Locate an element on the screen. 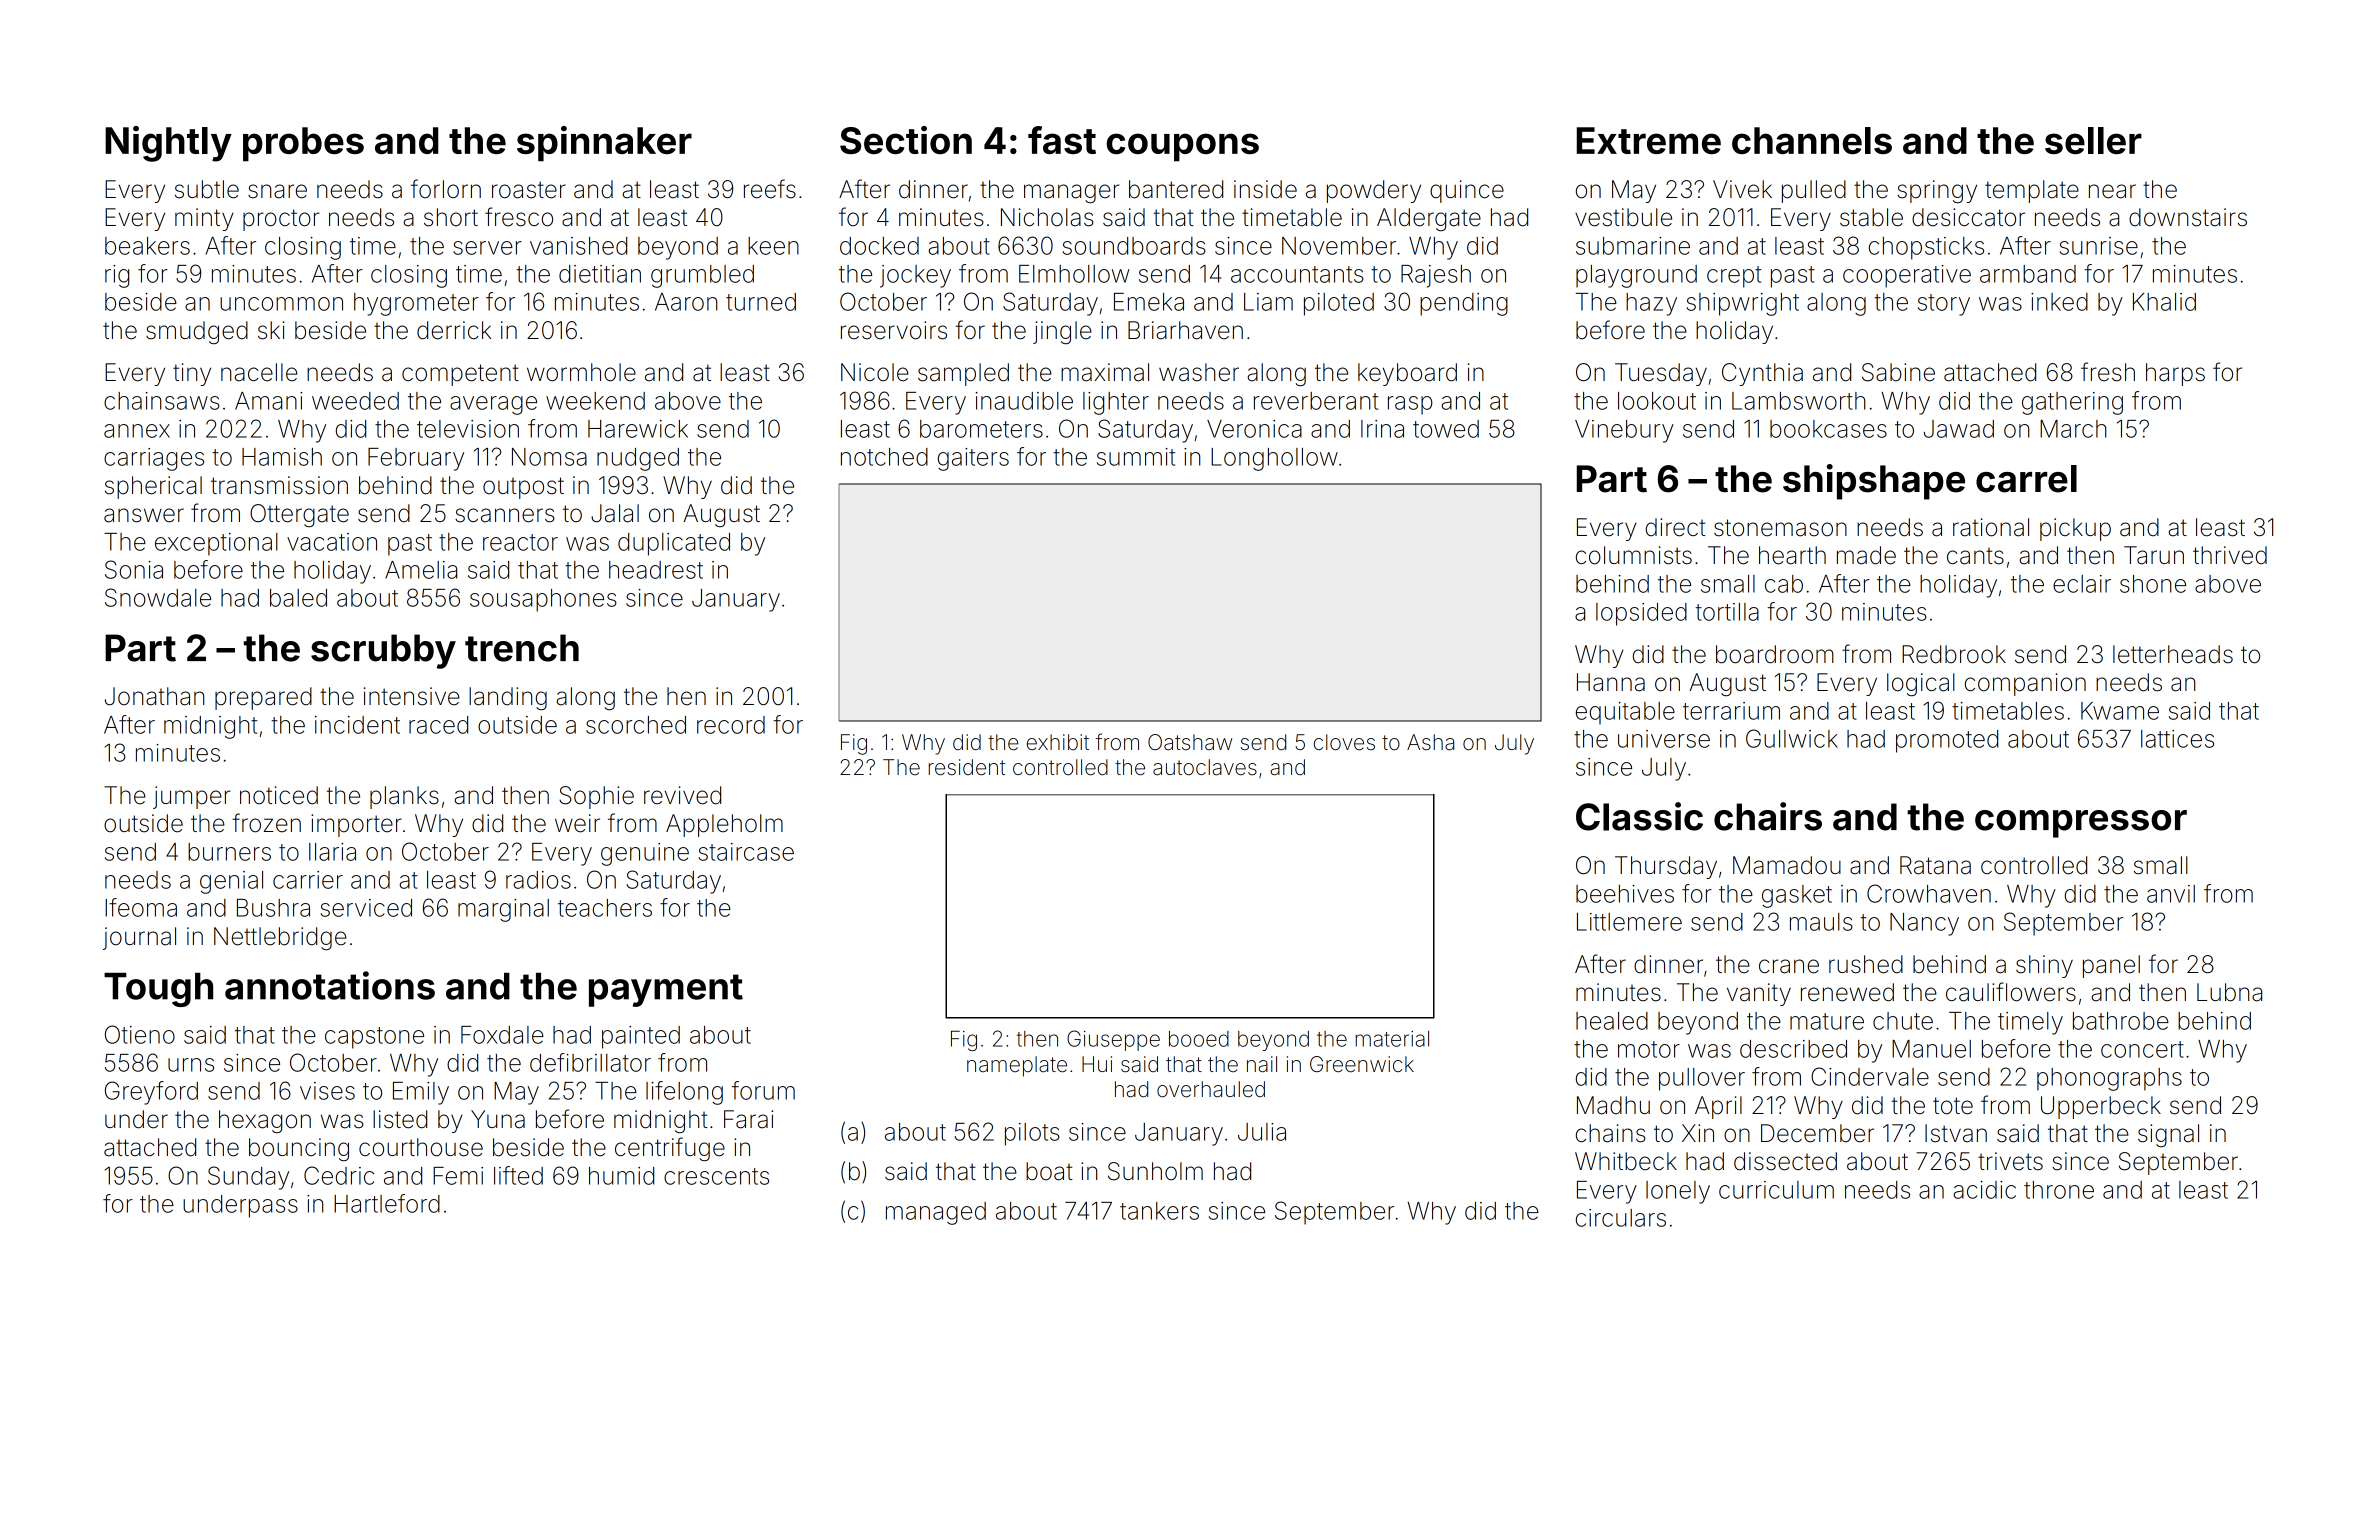 This screenshot has height=1540, width=2380. tankers is located at coordinates (1159, 1211).
